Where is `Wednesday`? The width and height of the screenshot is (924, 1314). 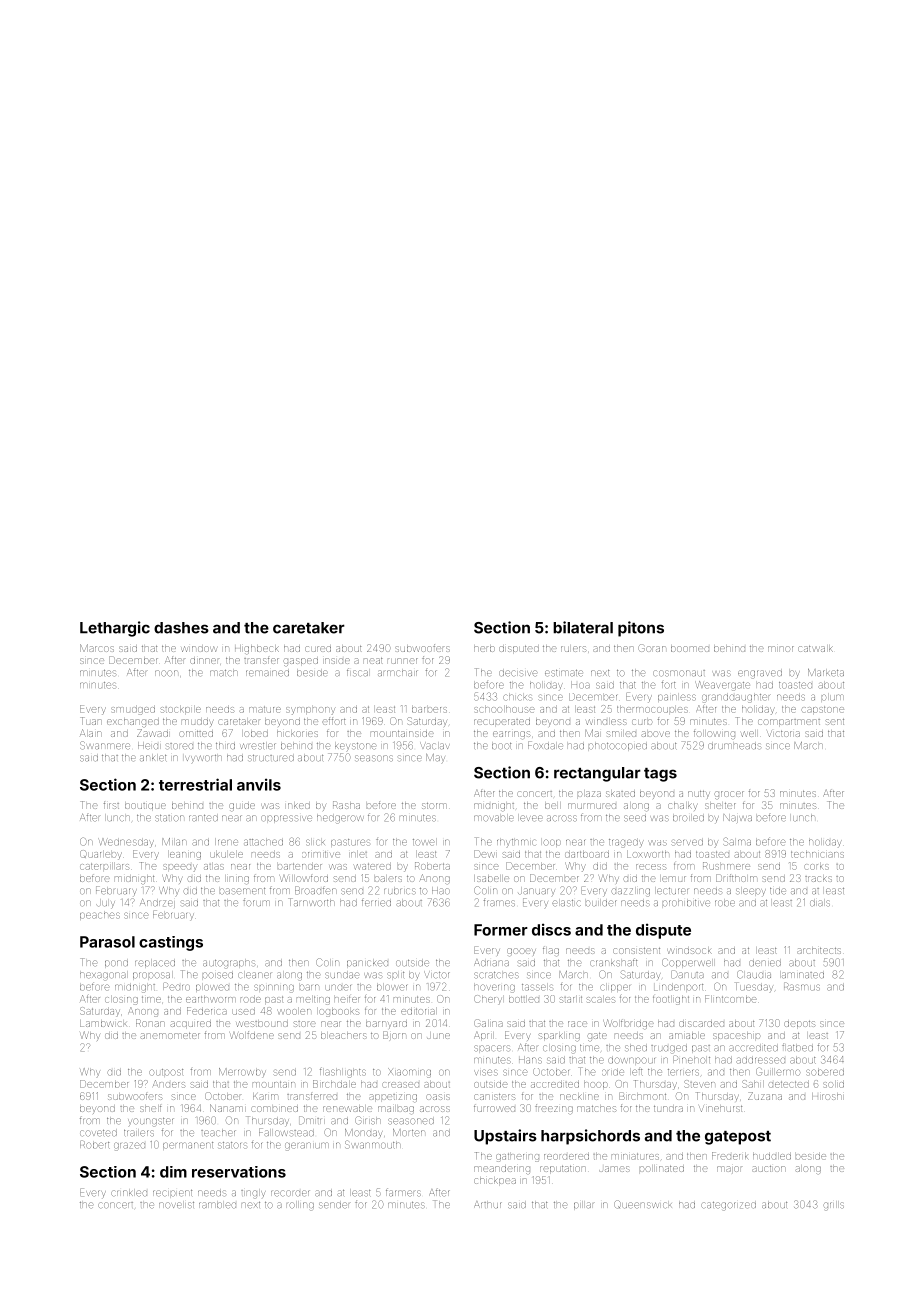
Wednesday is located at coordinates (127, 843).
